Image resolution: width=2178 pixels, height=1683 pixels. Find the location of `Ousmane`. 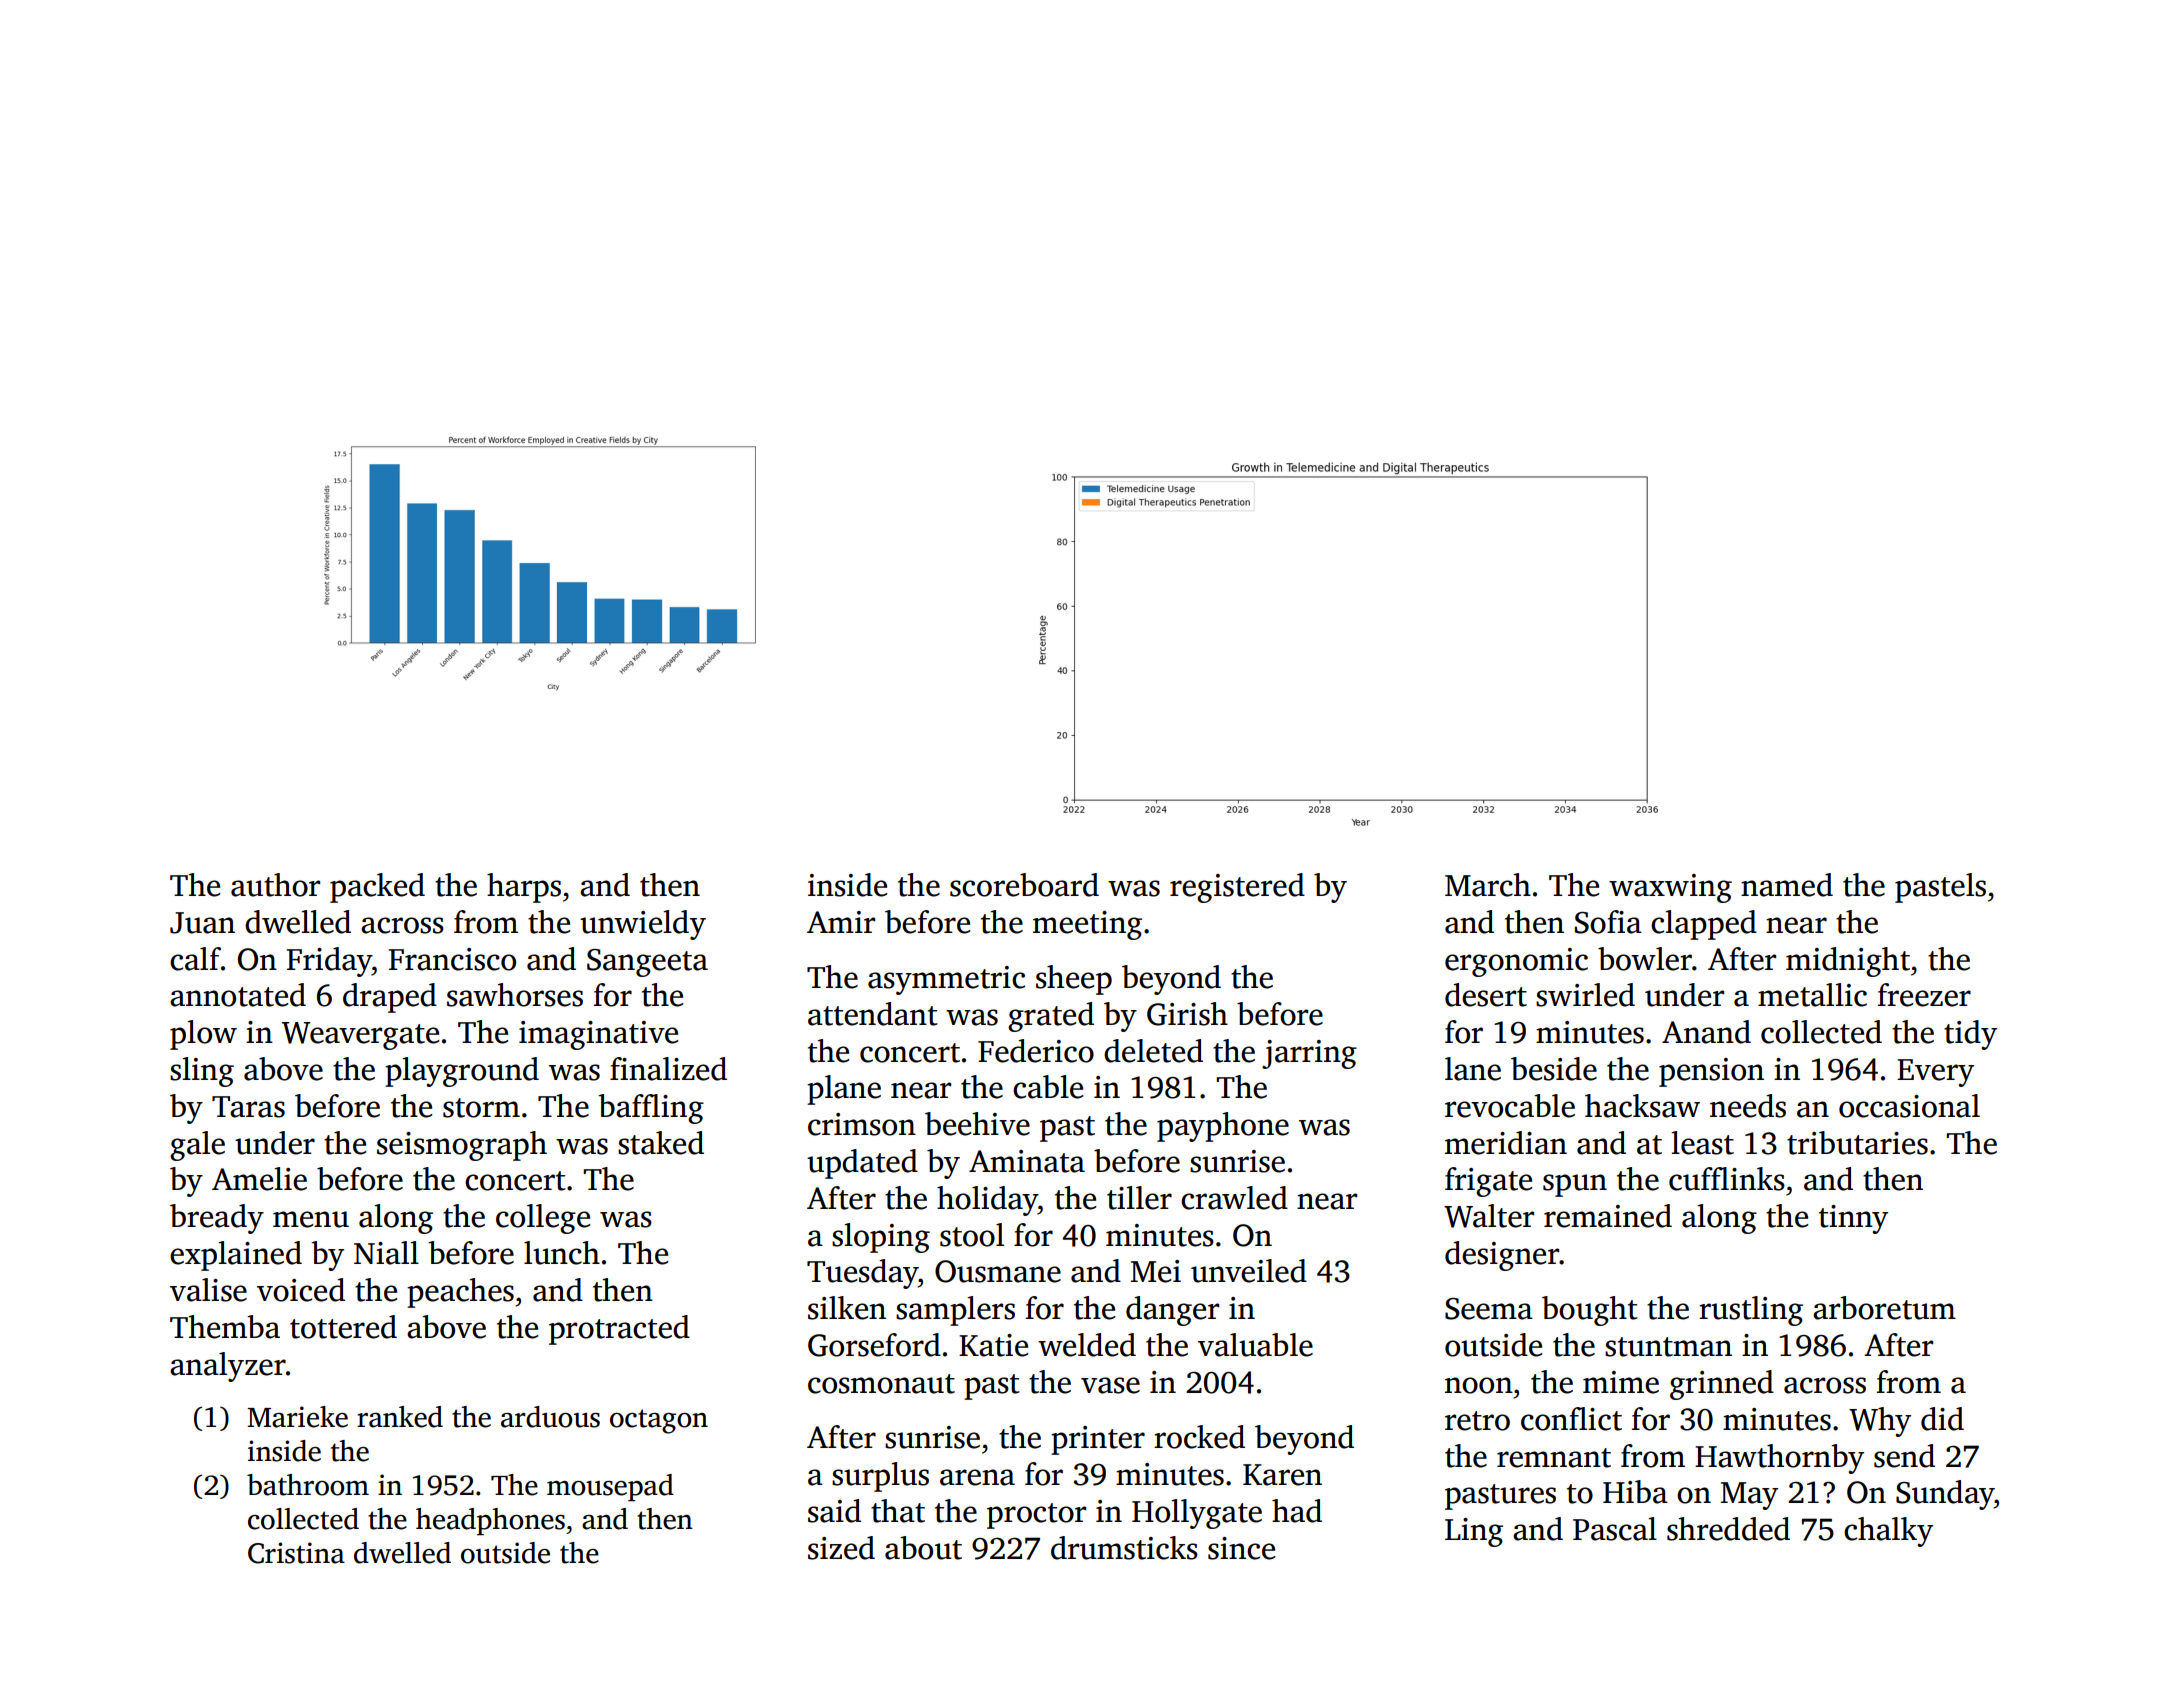

Ousmane is located at coordinates (998, 1271).
